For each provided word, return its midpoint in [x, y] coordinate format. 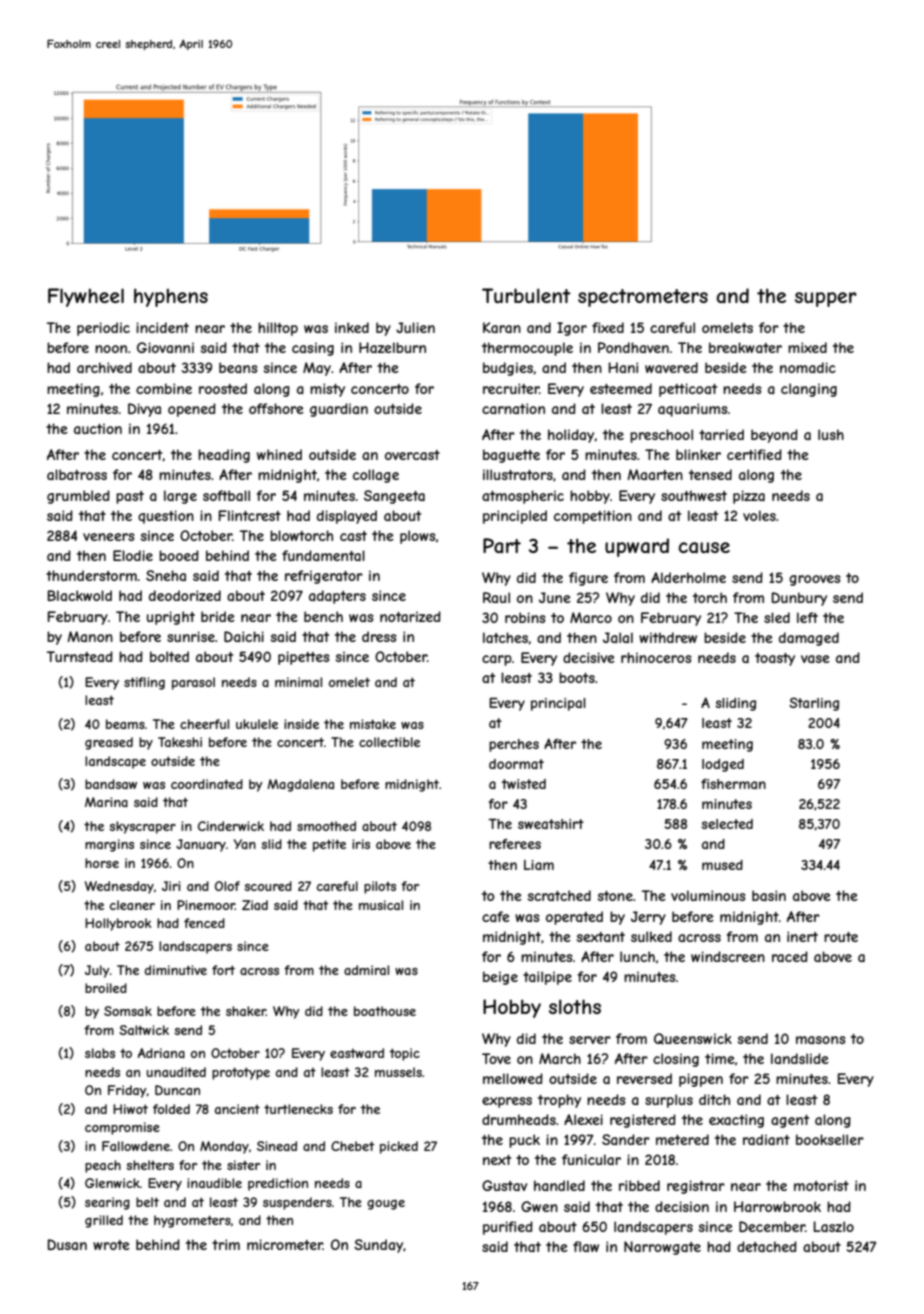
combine [164, 388]
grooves [815, 580]
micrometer [285, 1244]
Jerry [648, 918]
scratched [559, 895]
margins [109, 845]
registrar [696, 1187]
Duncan [177, 1090]
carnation [513, 408]
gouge [386, 1205]
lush [831, 434]
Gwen [539, 1206]
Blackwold [80, 595]
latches [506, 638]
